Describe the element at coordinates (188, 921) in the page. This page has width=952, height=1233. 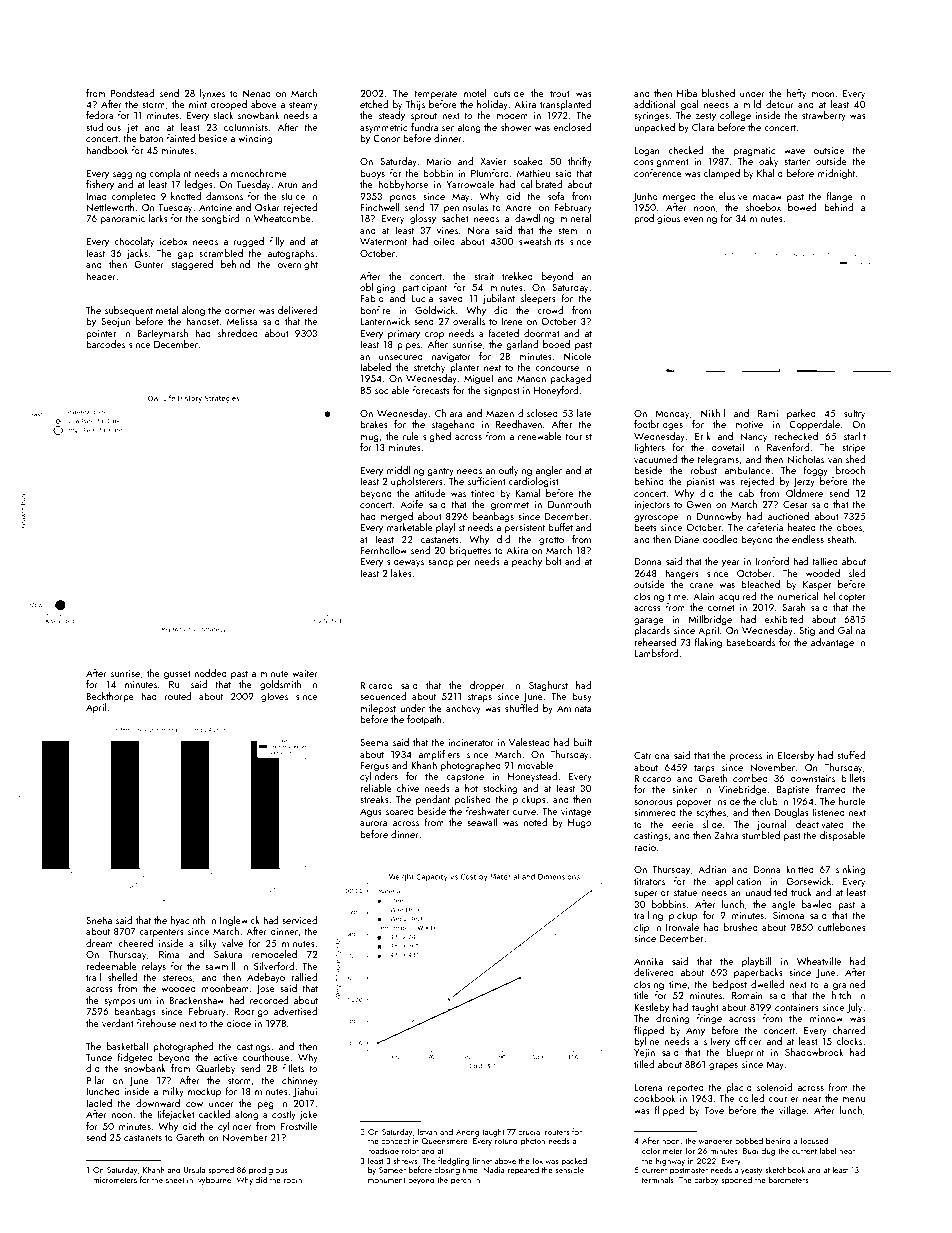
I see `hyacinth` at that location.
